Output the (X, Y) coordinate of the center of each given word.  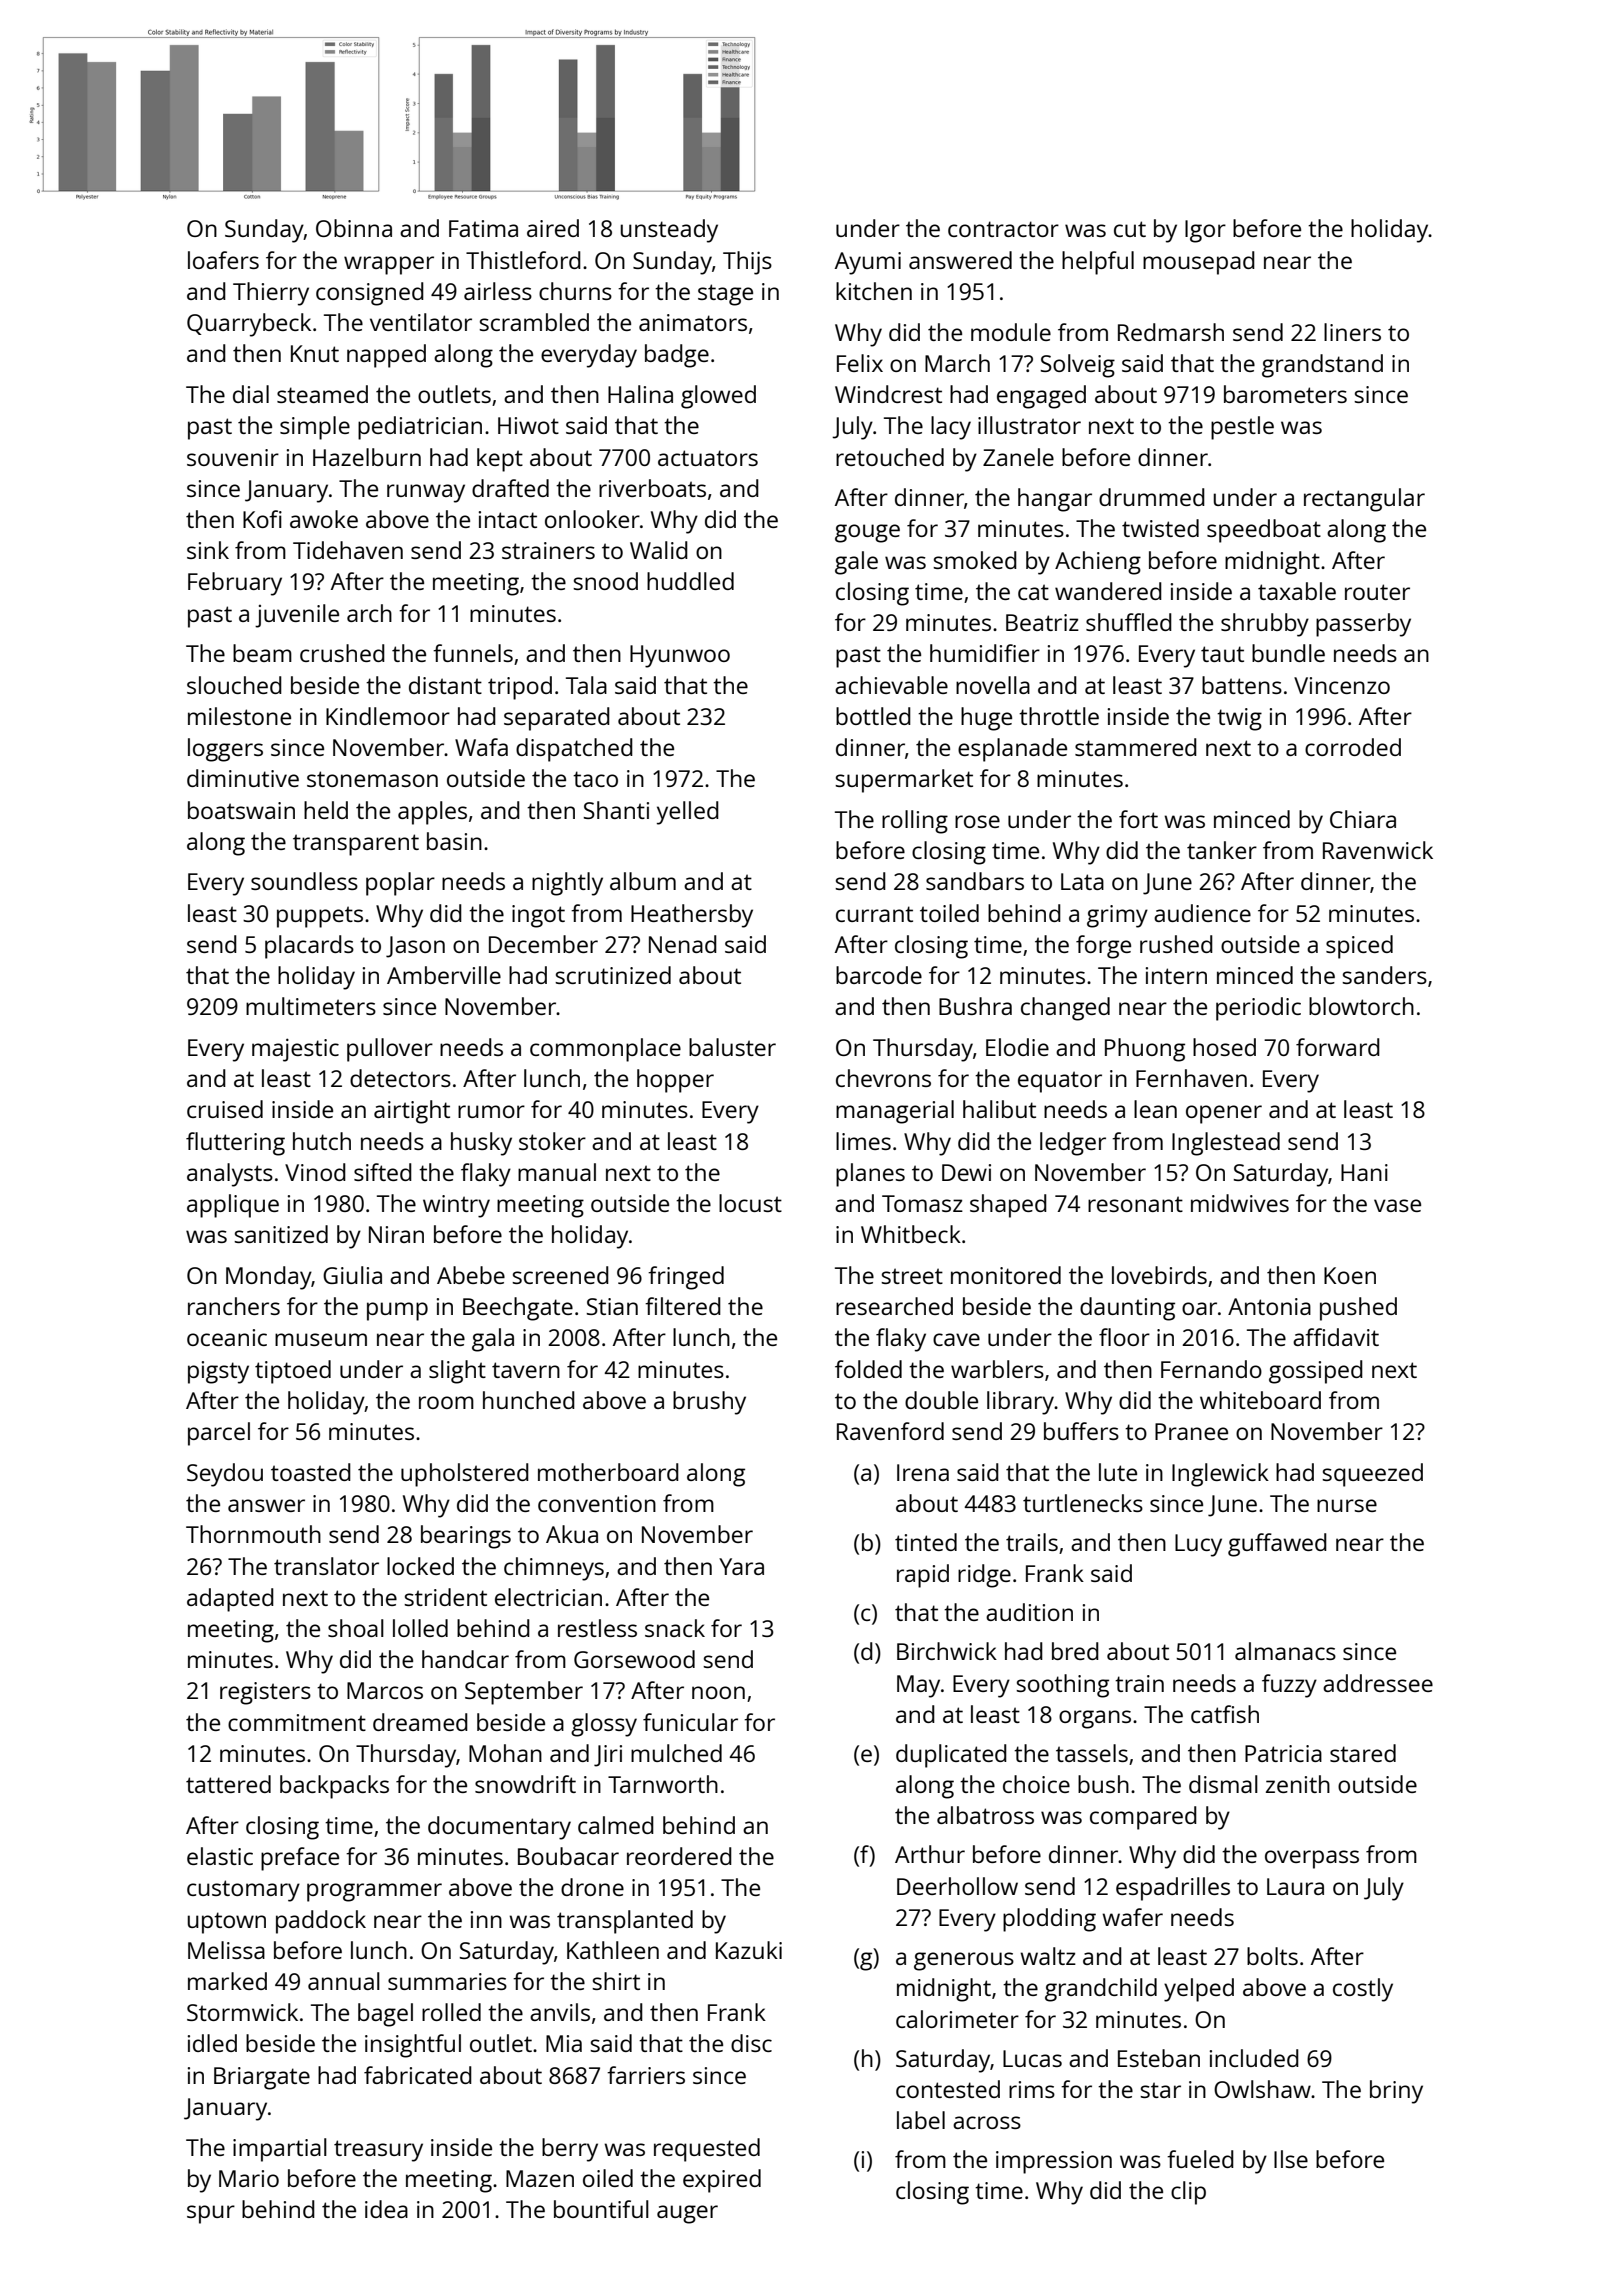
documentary (499, 1828)
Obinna (354, 228)
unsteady (669, 231)
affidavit (1336, 1337)
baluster (732, 1047)
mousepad (1199, 263)
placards (309, 947)
